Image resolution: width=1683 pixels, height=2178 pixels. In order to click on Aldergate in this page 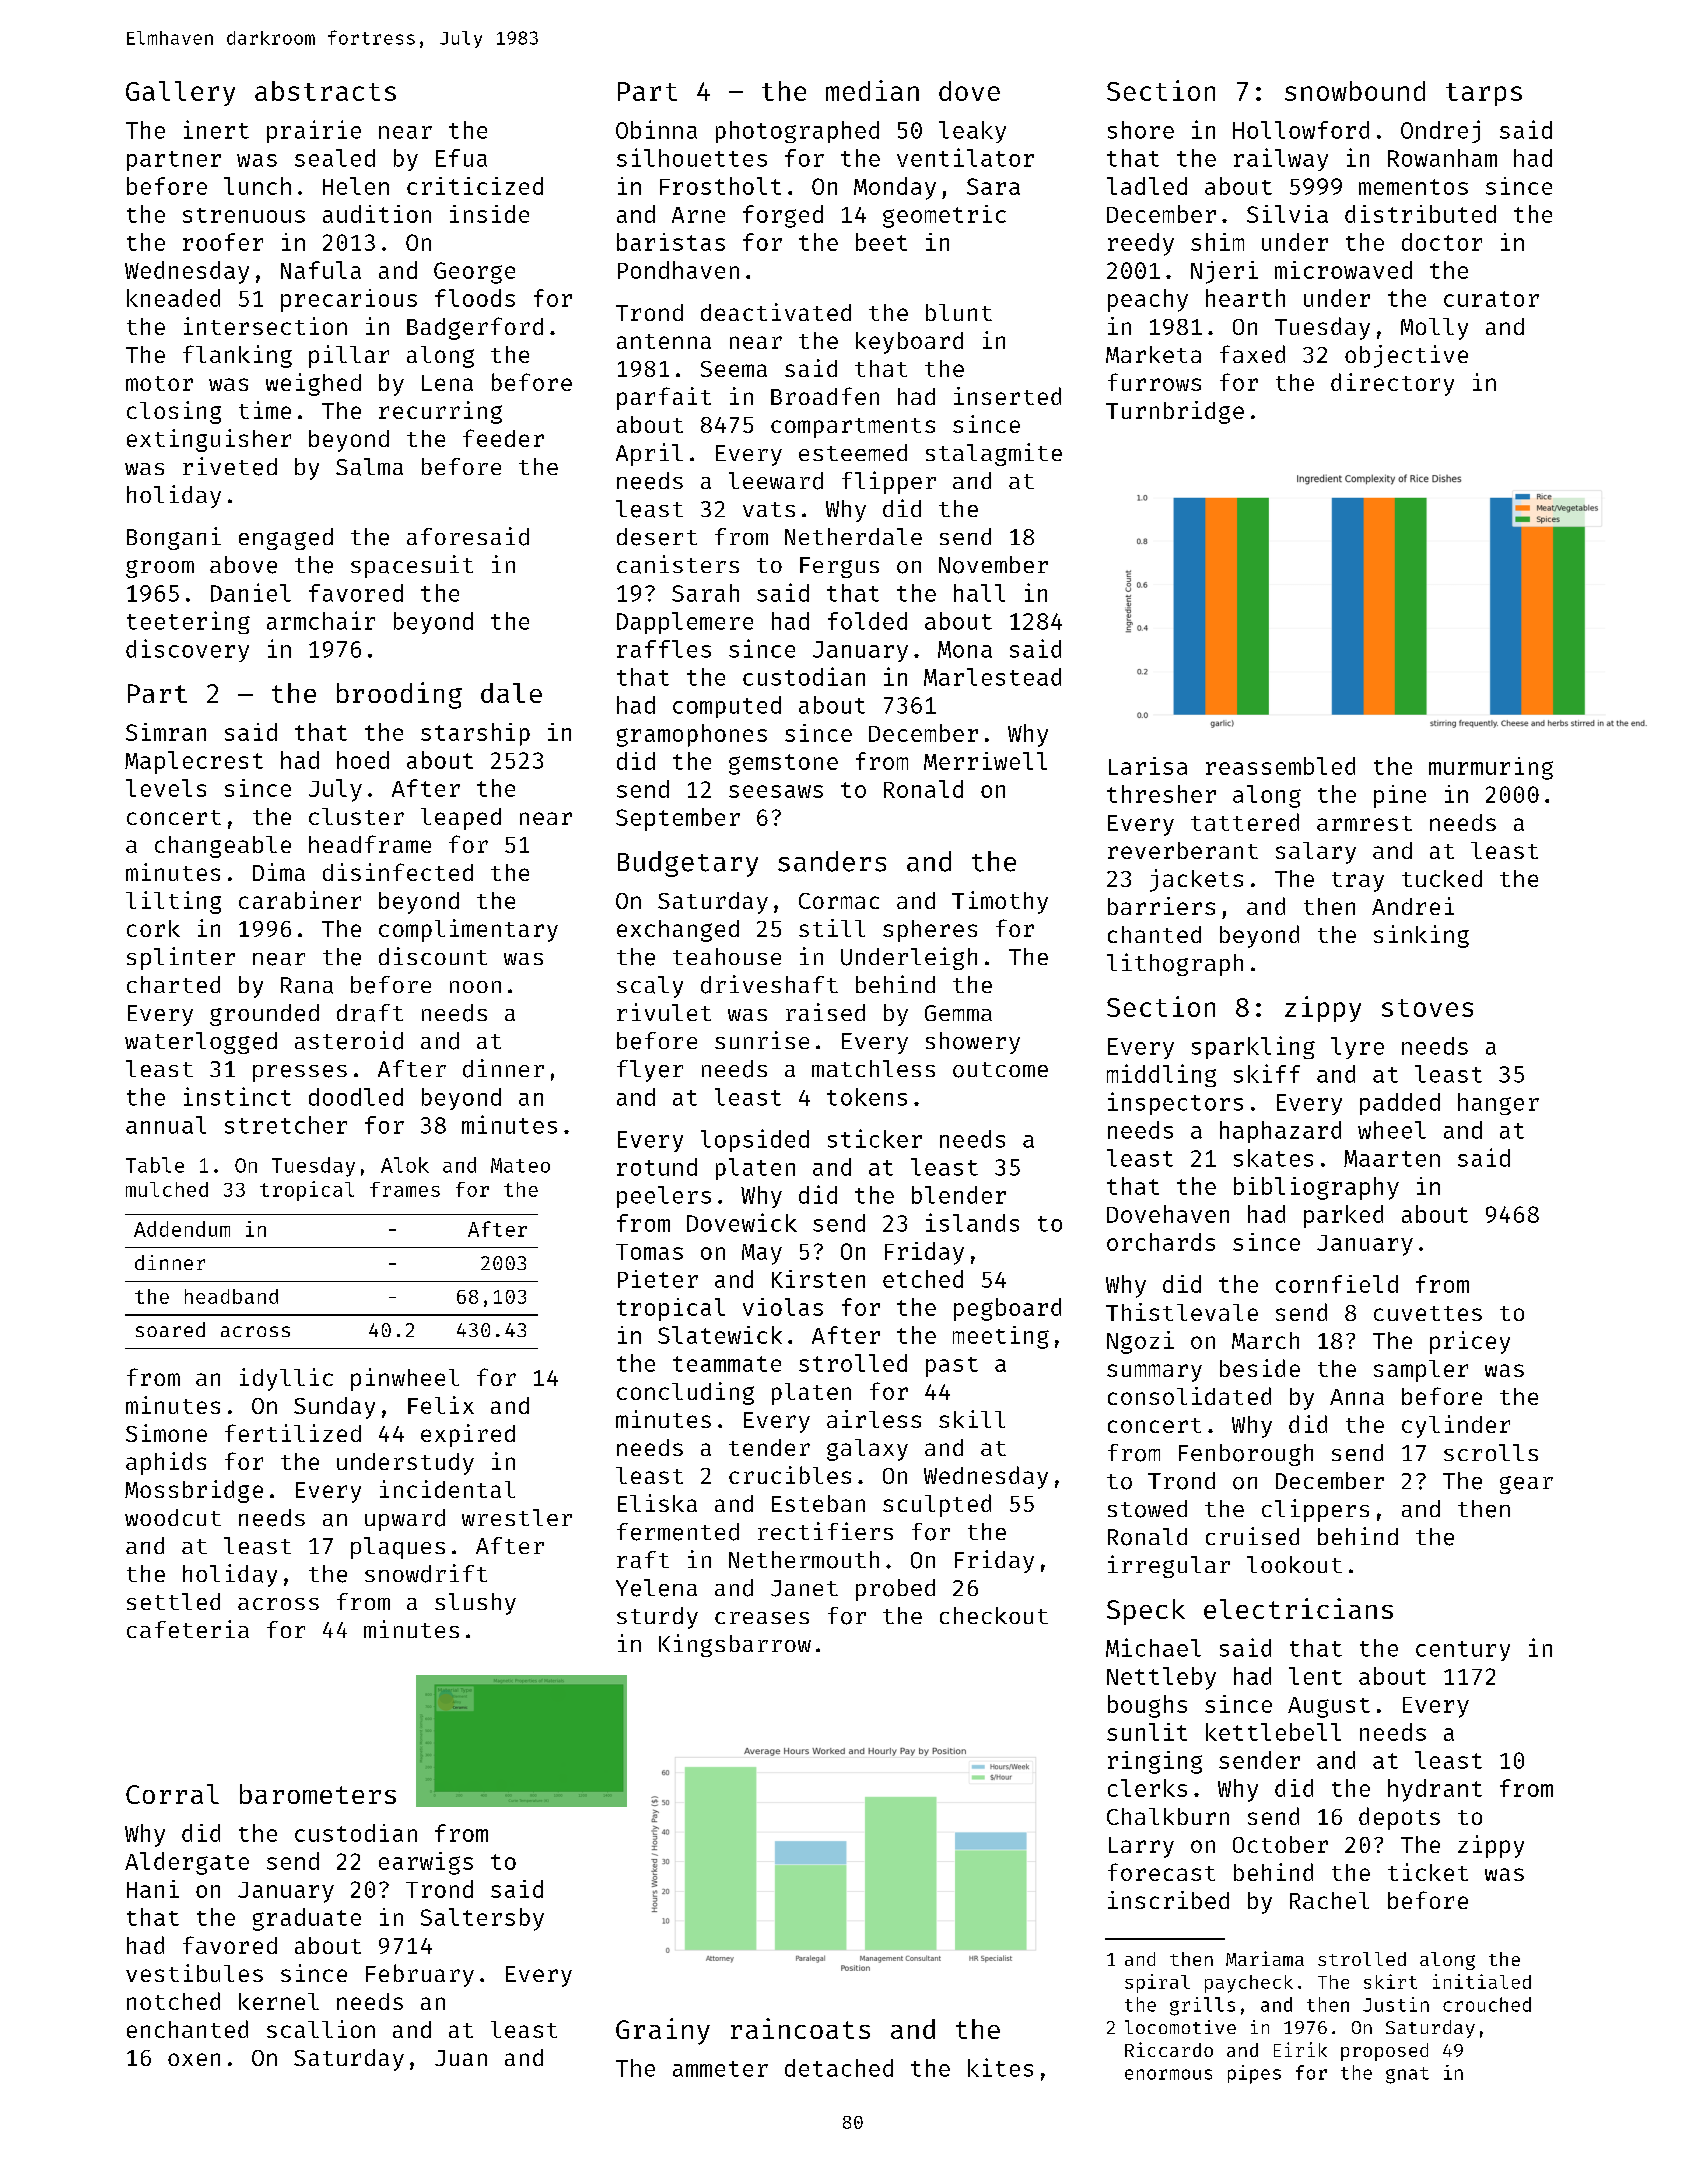, I will do `click(187, 1863)`.
